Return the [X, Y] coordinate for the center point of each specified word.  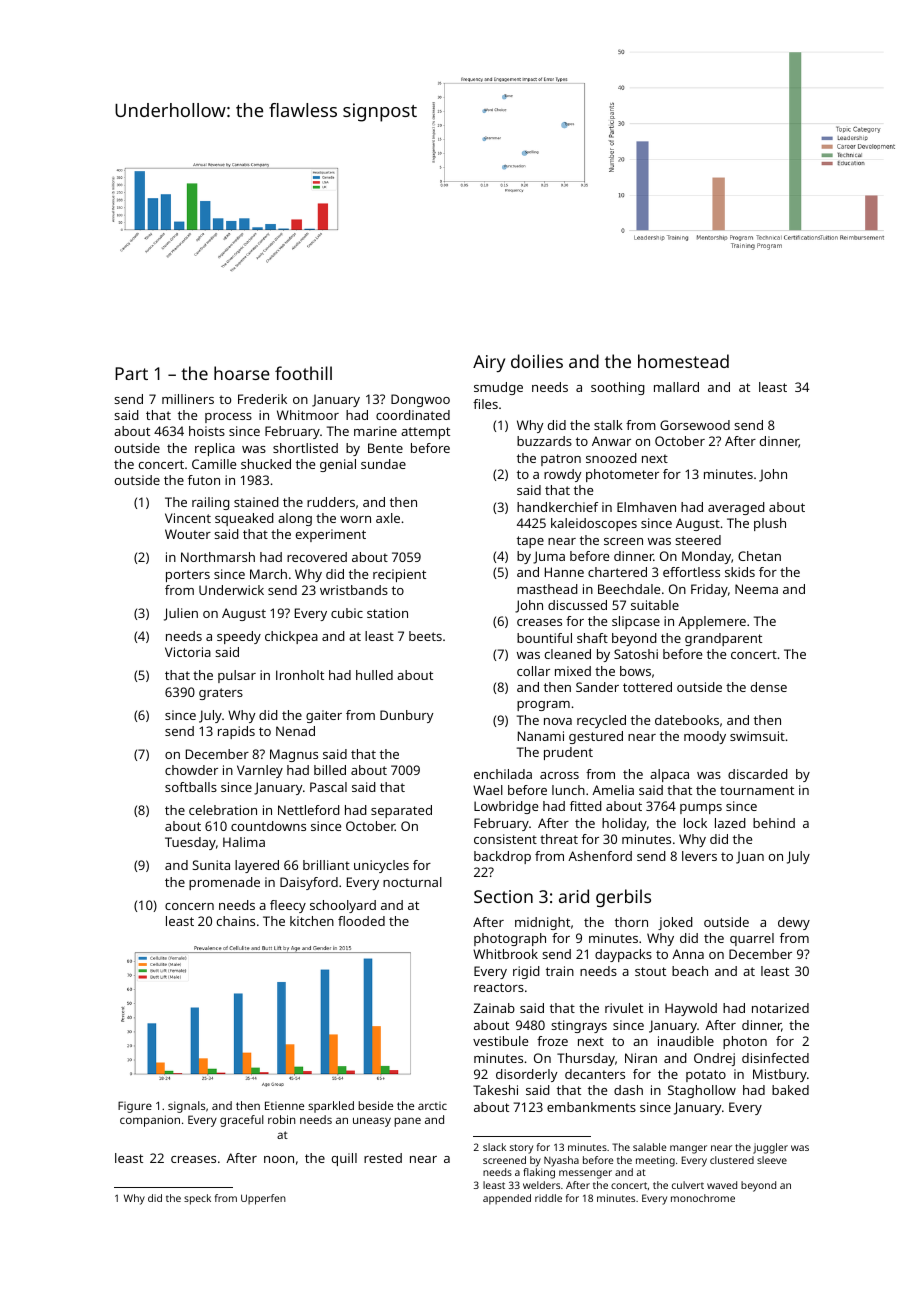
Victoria [188, 652]
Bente [385, 448]
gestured [596, 737]
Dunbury [406, 716]
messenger [585, 1174]
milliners [188, 399]
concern [189, 906]
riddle [548, 1198]
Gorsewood [695, 425]
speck [197, 1199]
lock [695, 823]
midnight [542, 923]
